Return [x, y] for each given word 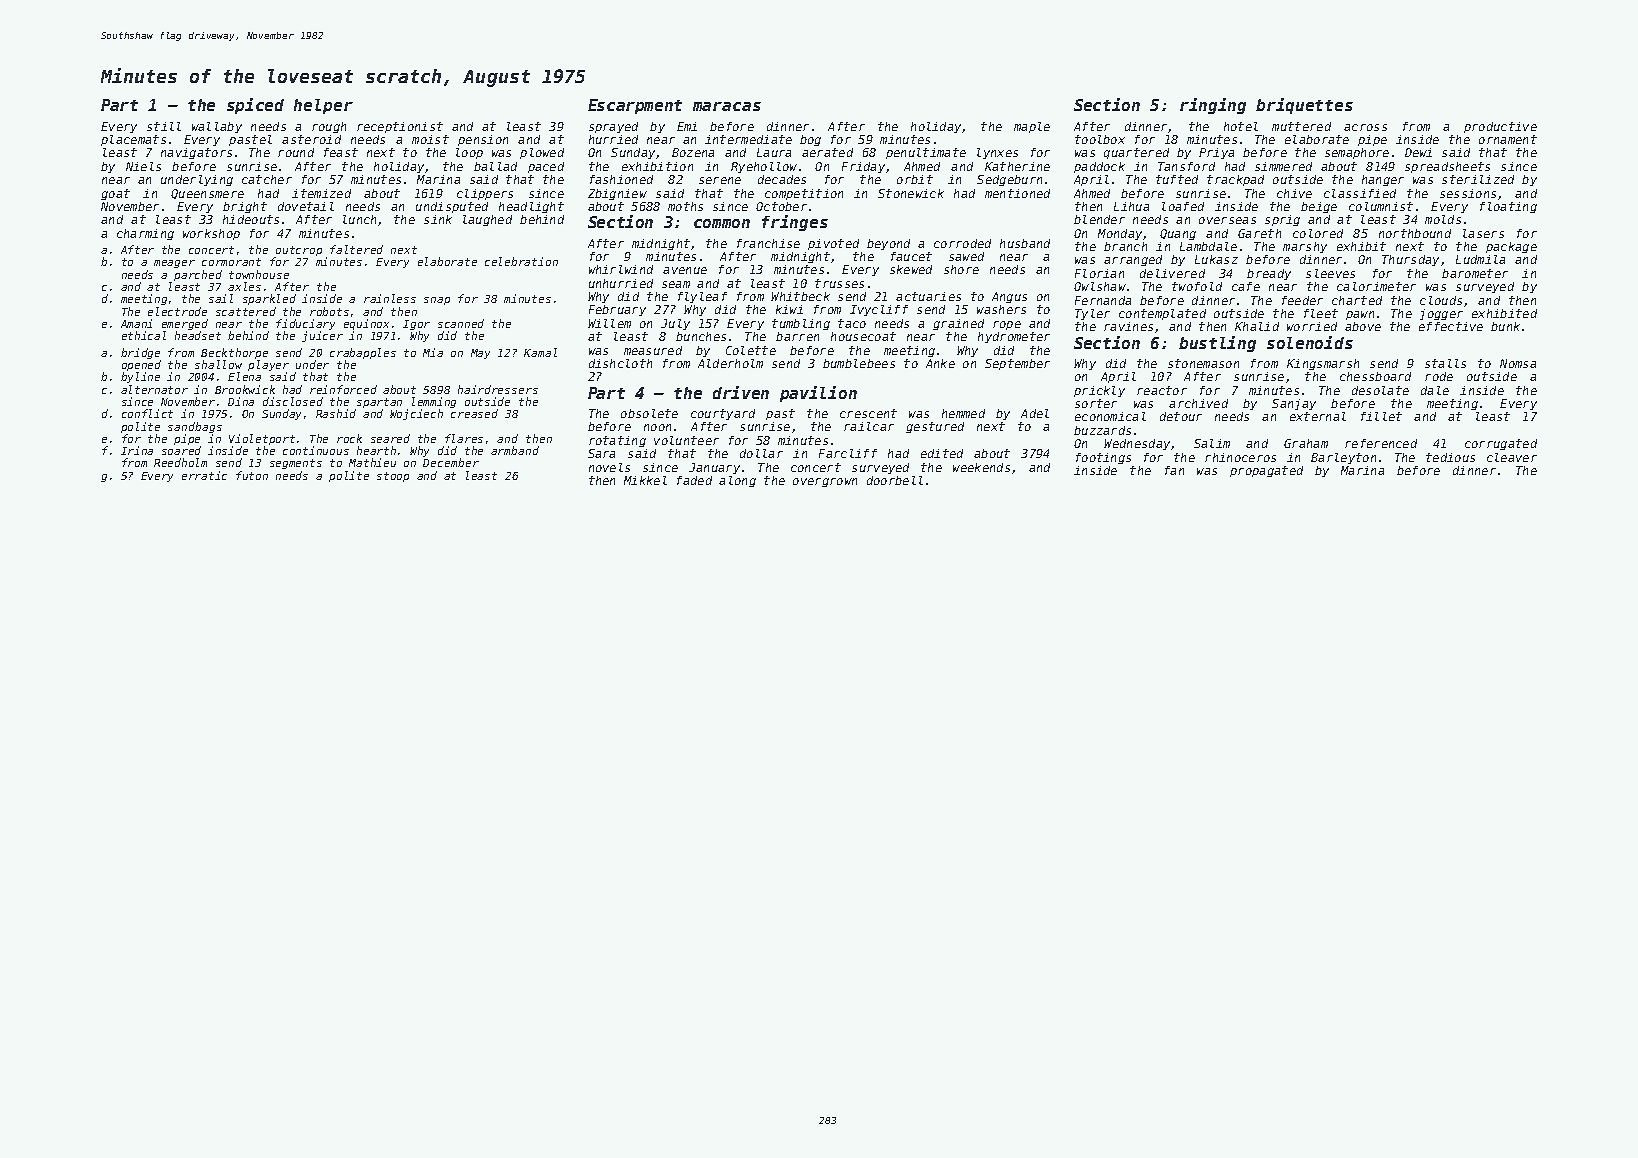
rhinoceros [1240, 457]
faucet [911, 256]
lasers [1483, 233]
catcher [267, 179]
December [451, 462]
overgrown [825, 482]
